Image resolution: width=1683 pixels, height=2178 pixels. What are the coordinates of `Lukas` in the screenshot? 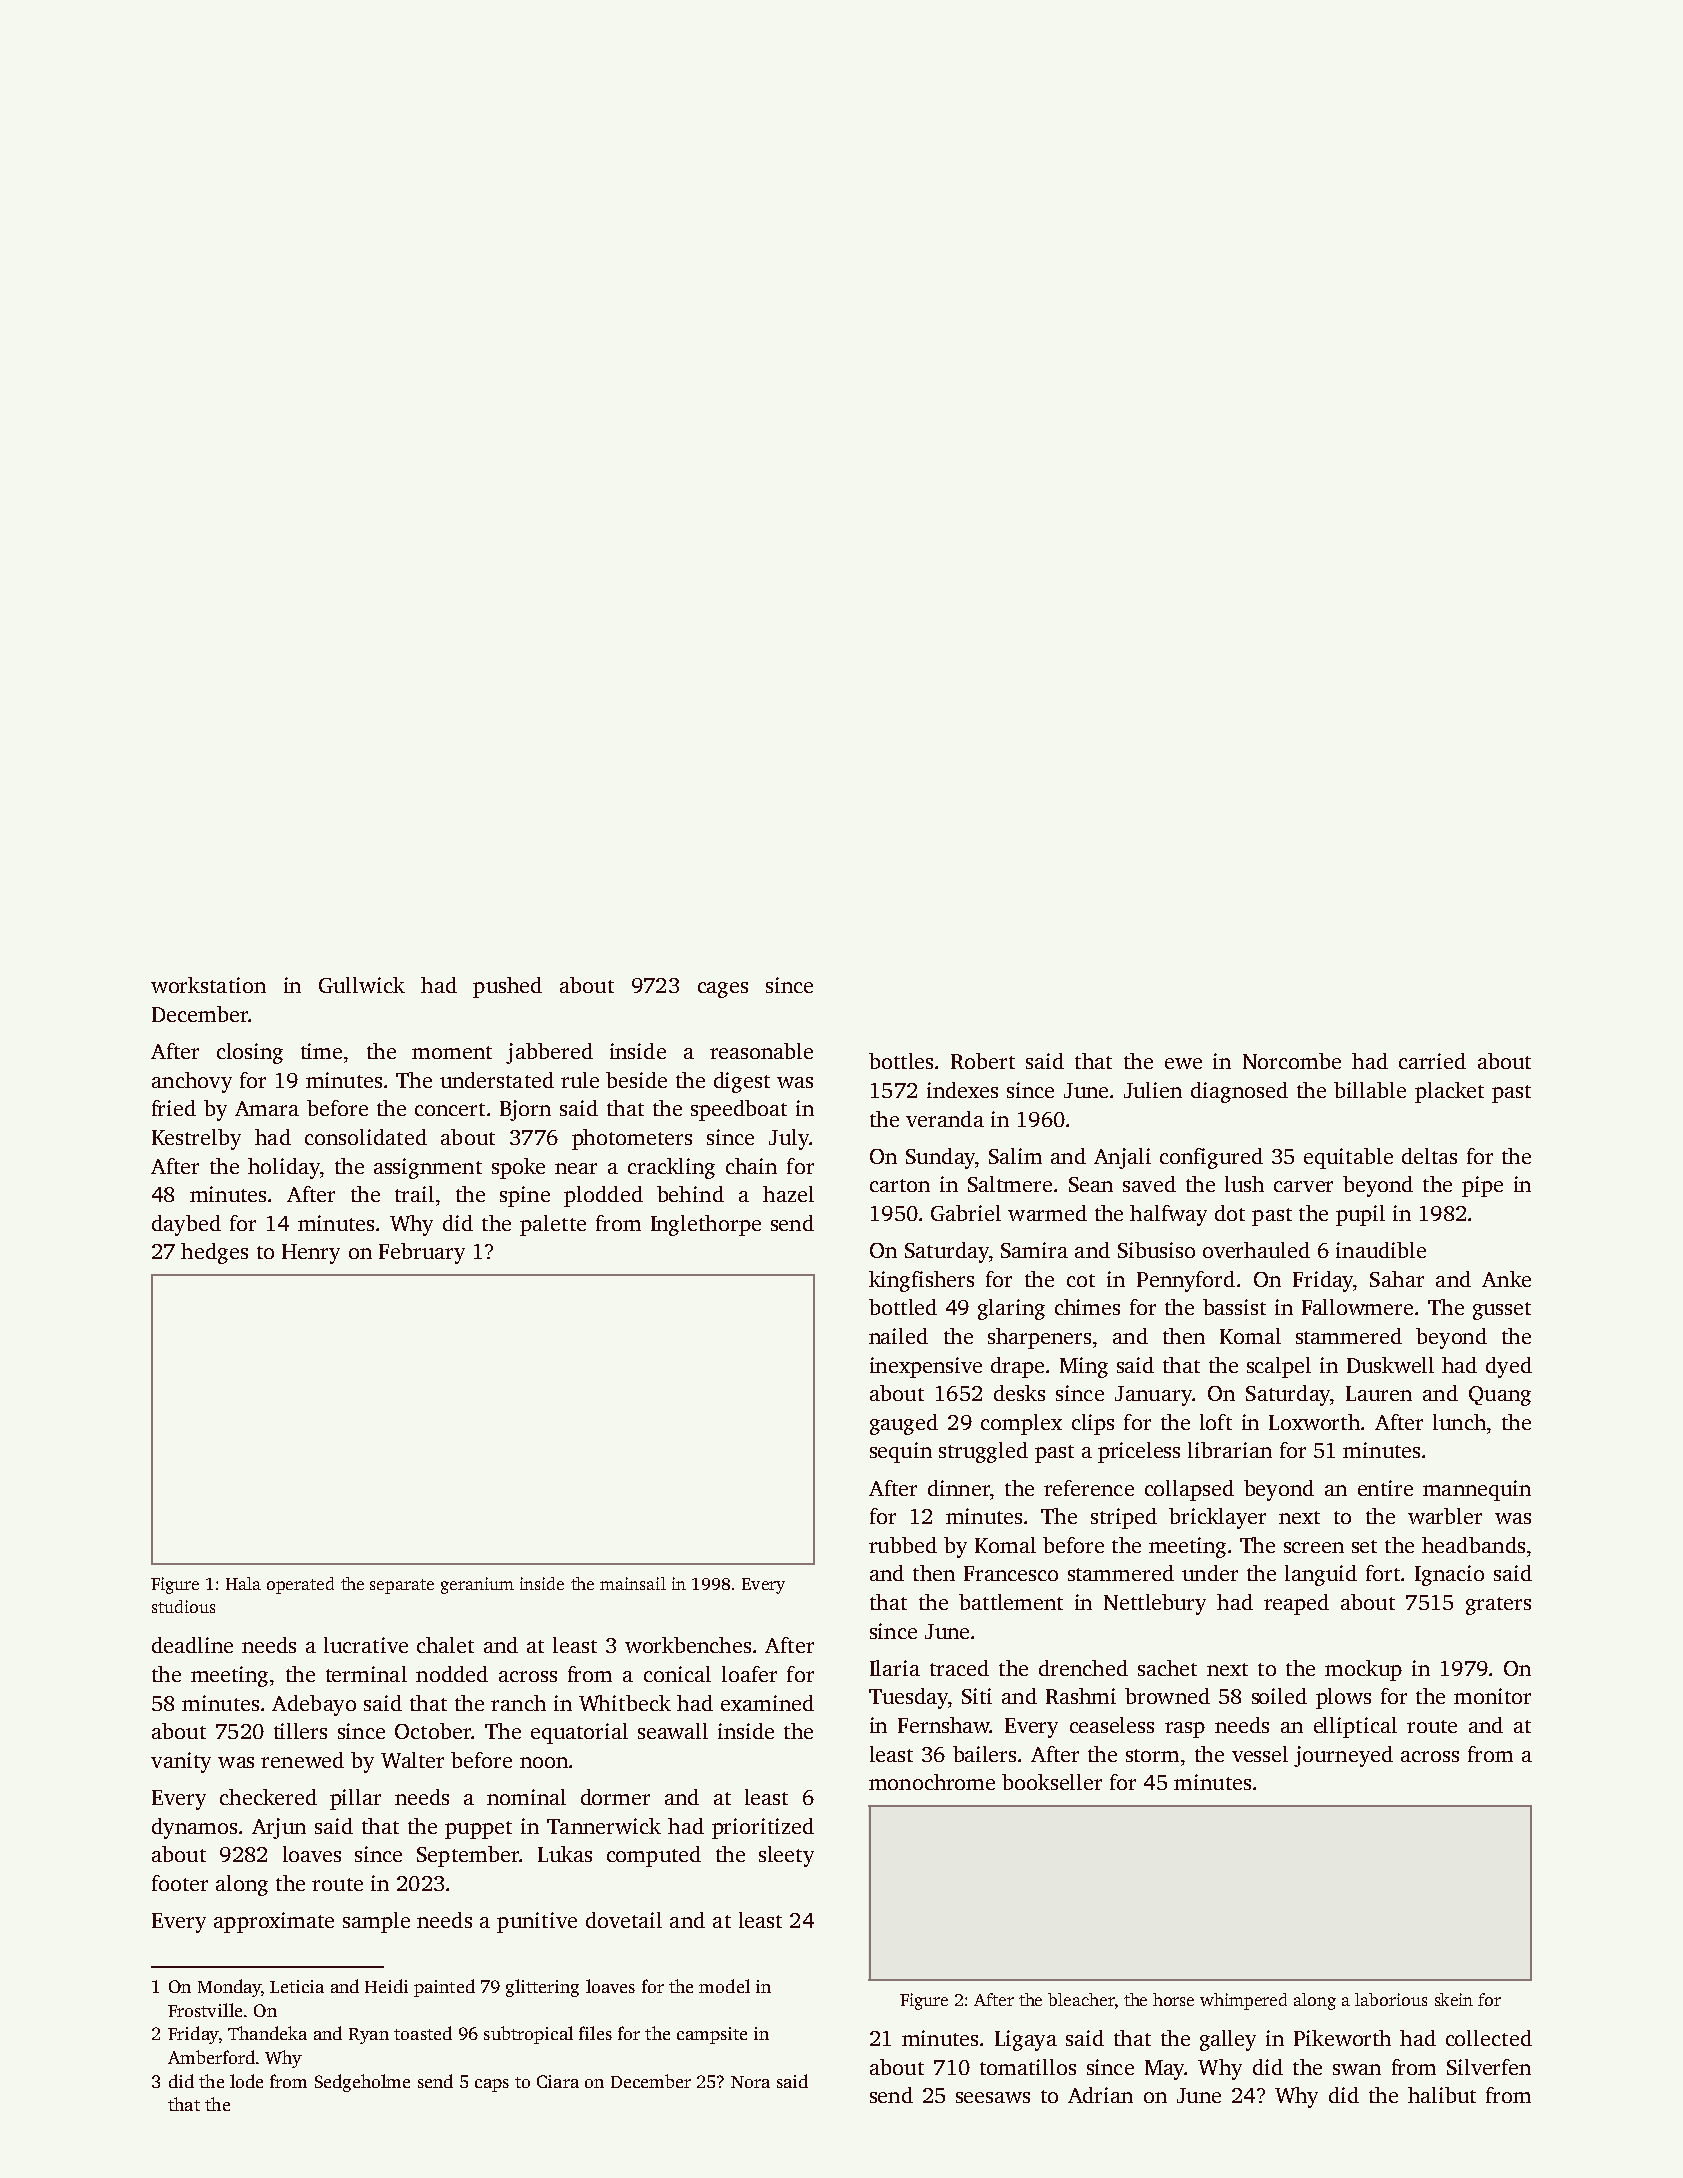 It's located at (565, 1854).
